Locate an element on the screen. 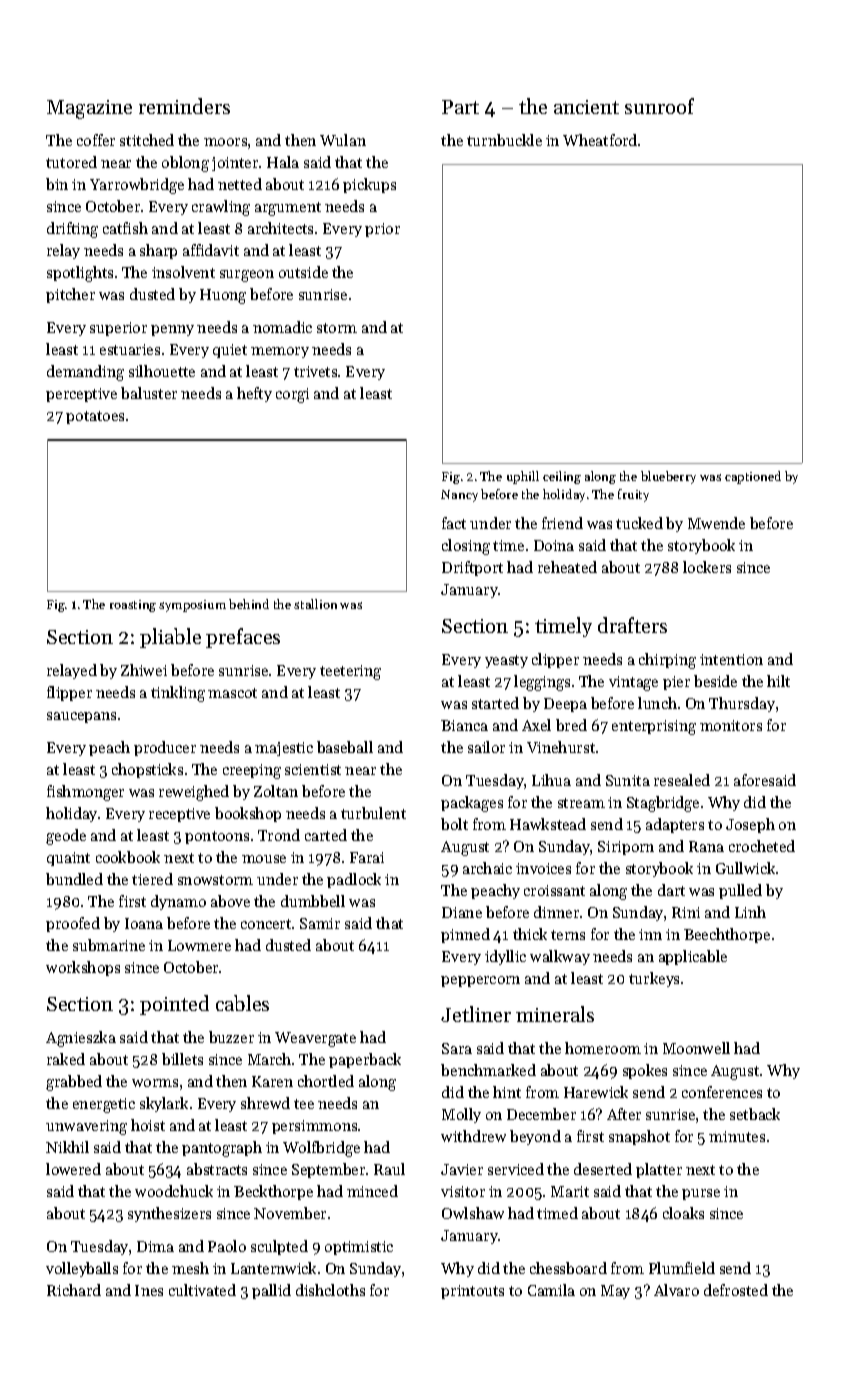  Part is located at coordinates (460, 107).
